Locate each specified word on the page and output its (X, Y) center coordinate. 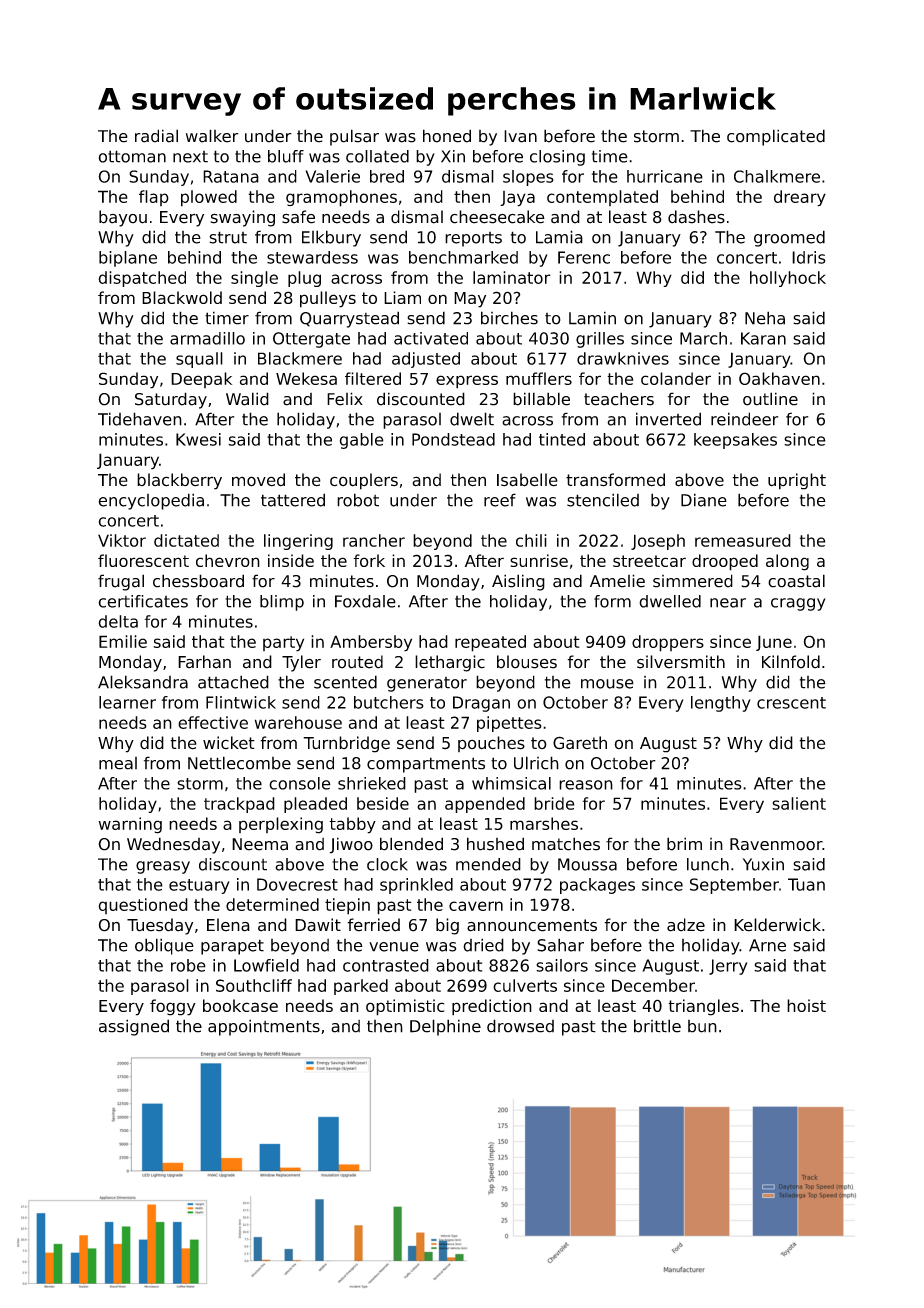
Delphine (445, 1027)
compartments (426, 765)
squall (199, 360)
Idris (809, 257)
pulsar (354, 137)
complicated (776, 137)
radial (156, 136)
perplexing (281, 825)
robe (188, 965)
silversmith (681, 662)
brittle (657, 1026)
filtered (373, 378)
